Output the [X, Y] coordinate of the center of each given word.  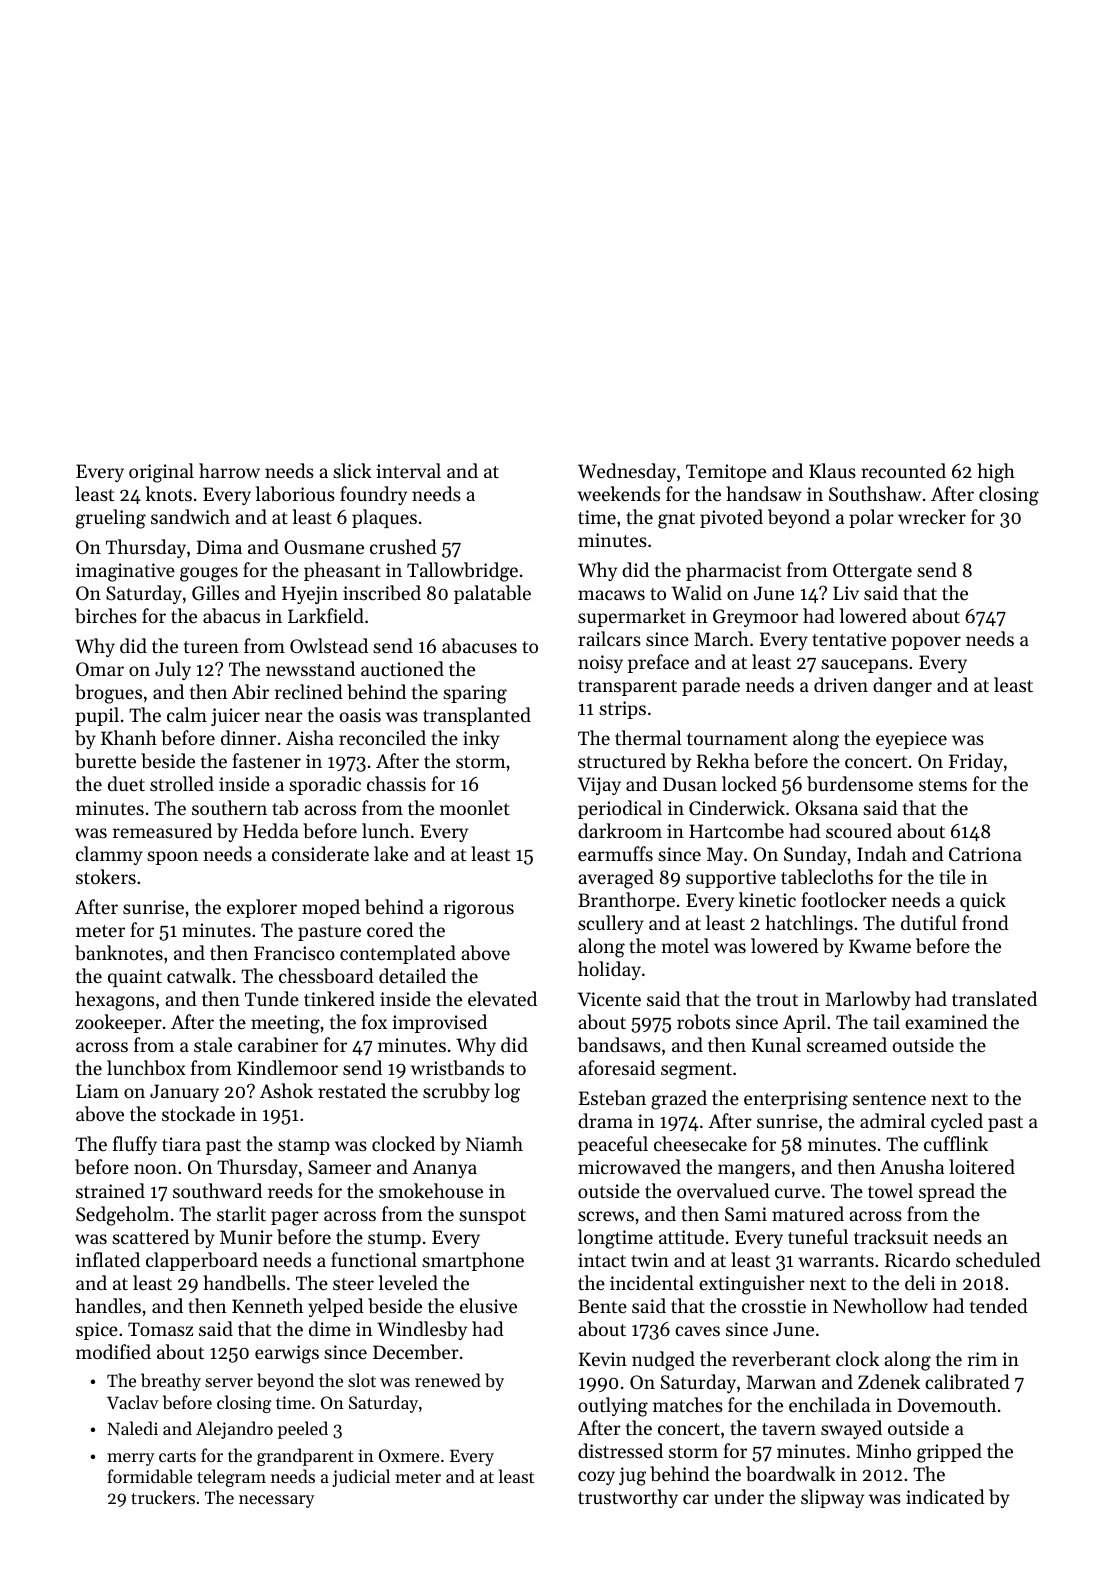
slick [352, 470]
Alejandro [234, 1430]
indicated [945, 1496]
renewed [448, 1380]
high [996, 473]
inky [481, 739]
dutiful [929, 922]
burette [105, 761]
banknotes [119, 953]
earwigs [287, 1354]
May [725, 856]
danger [902, 687]
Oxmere [409, 1455]
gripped [949, 1453]
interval [408, 470]
